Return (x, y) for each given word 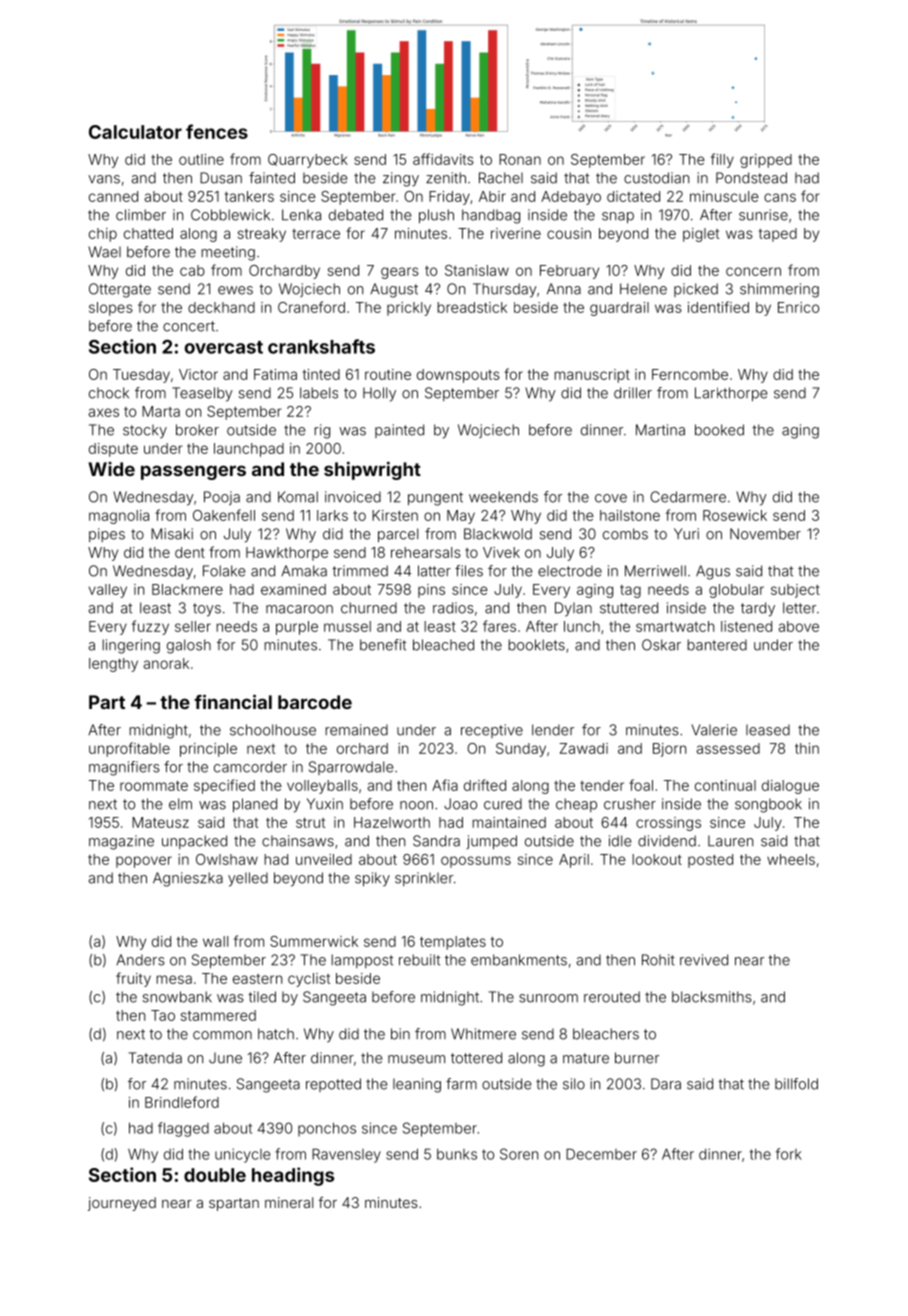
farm (461, 1084)
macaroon (299, 609)
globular (736, 591)
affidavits (443, 159)
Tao (163, 1015)
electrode (570, 571)
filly (722, 160)
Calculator (135, 132)
